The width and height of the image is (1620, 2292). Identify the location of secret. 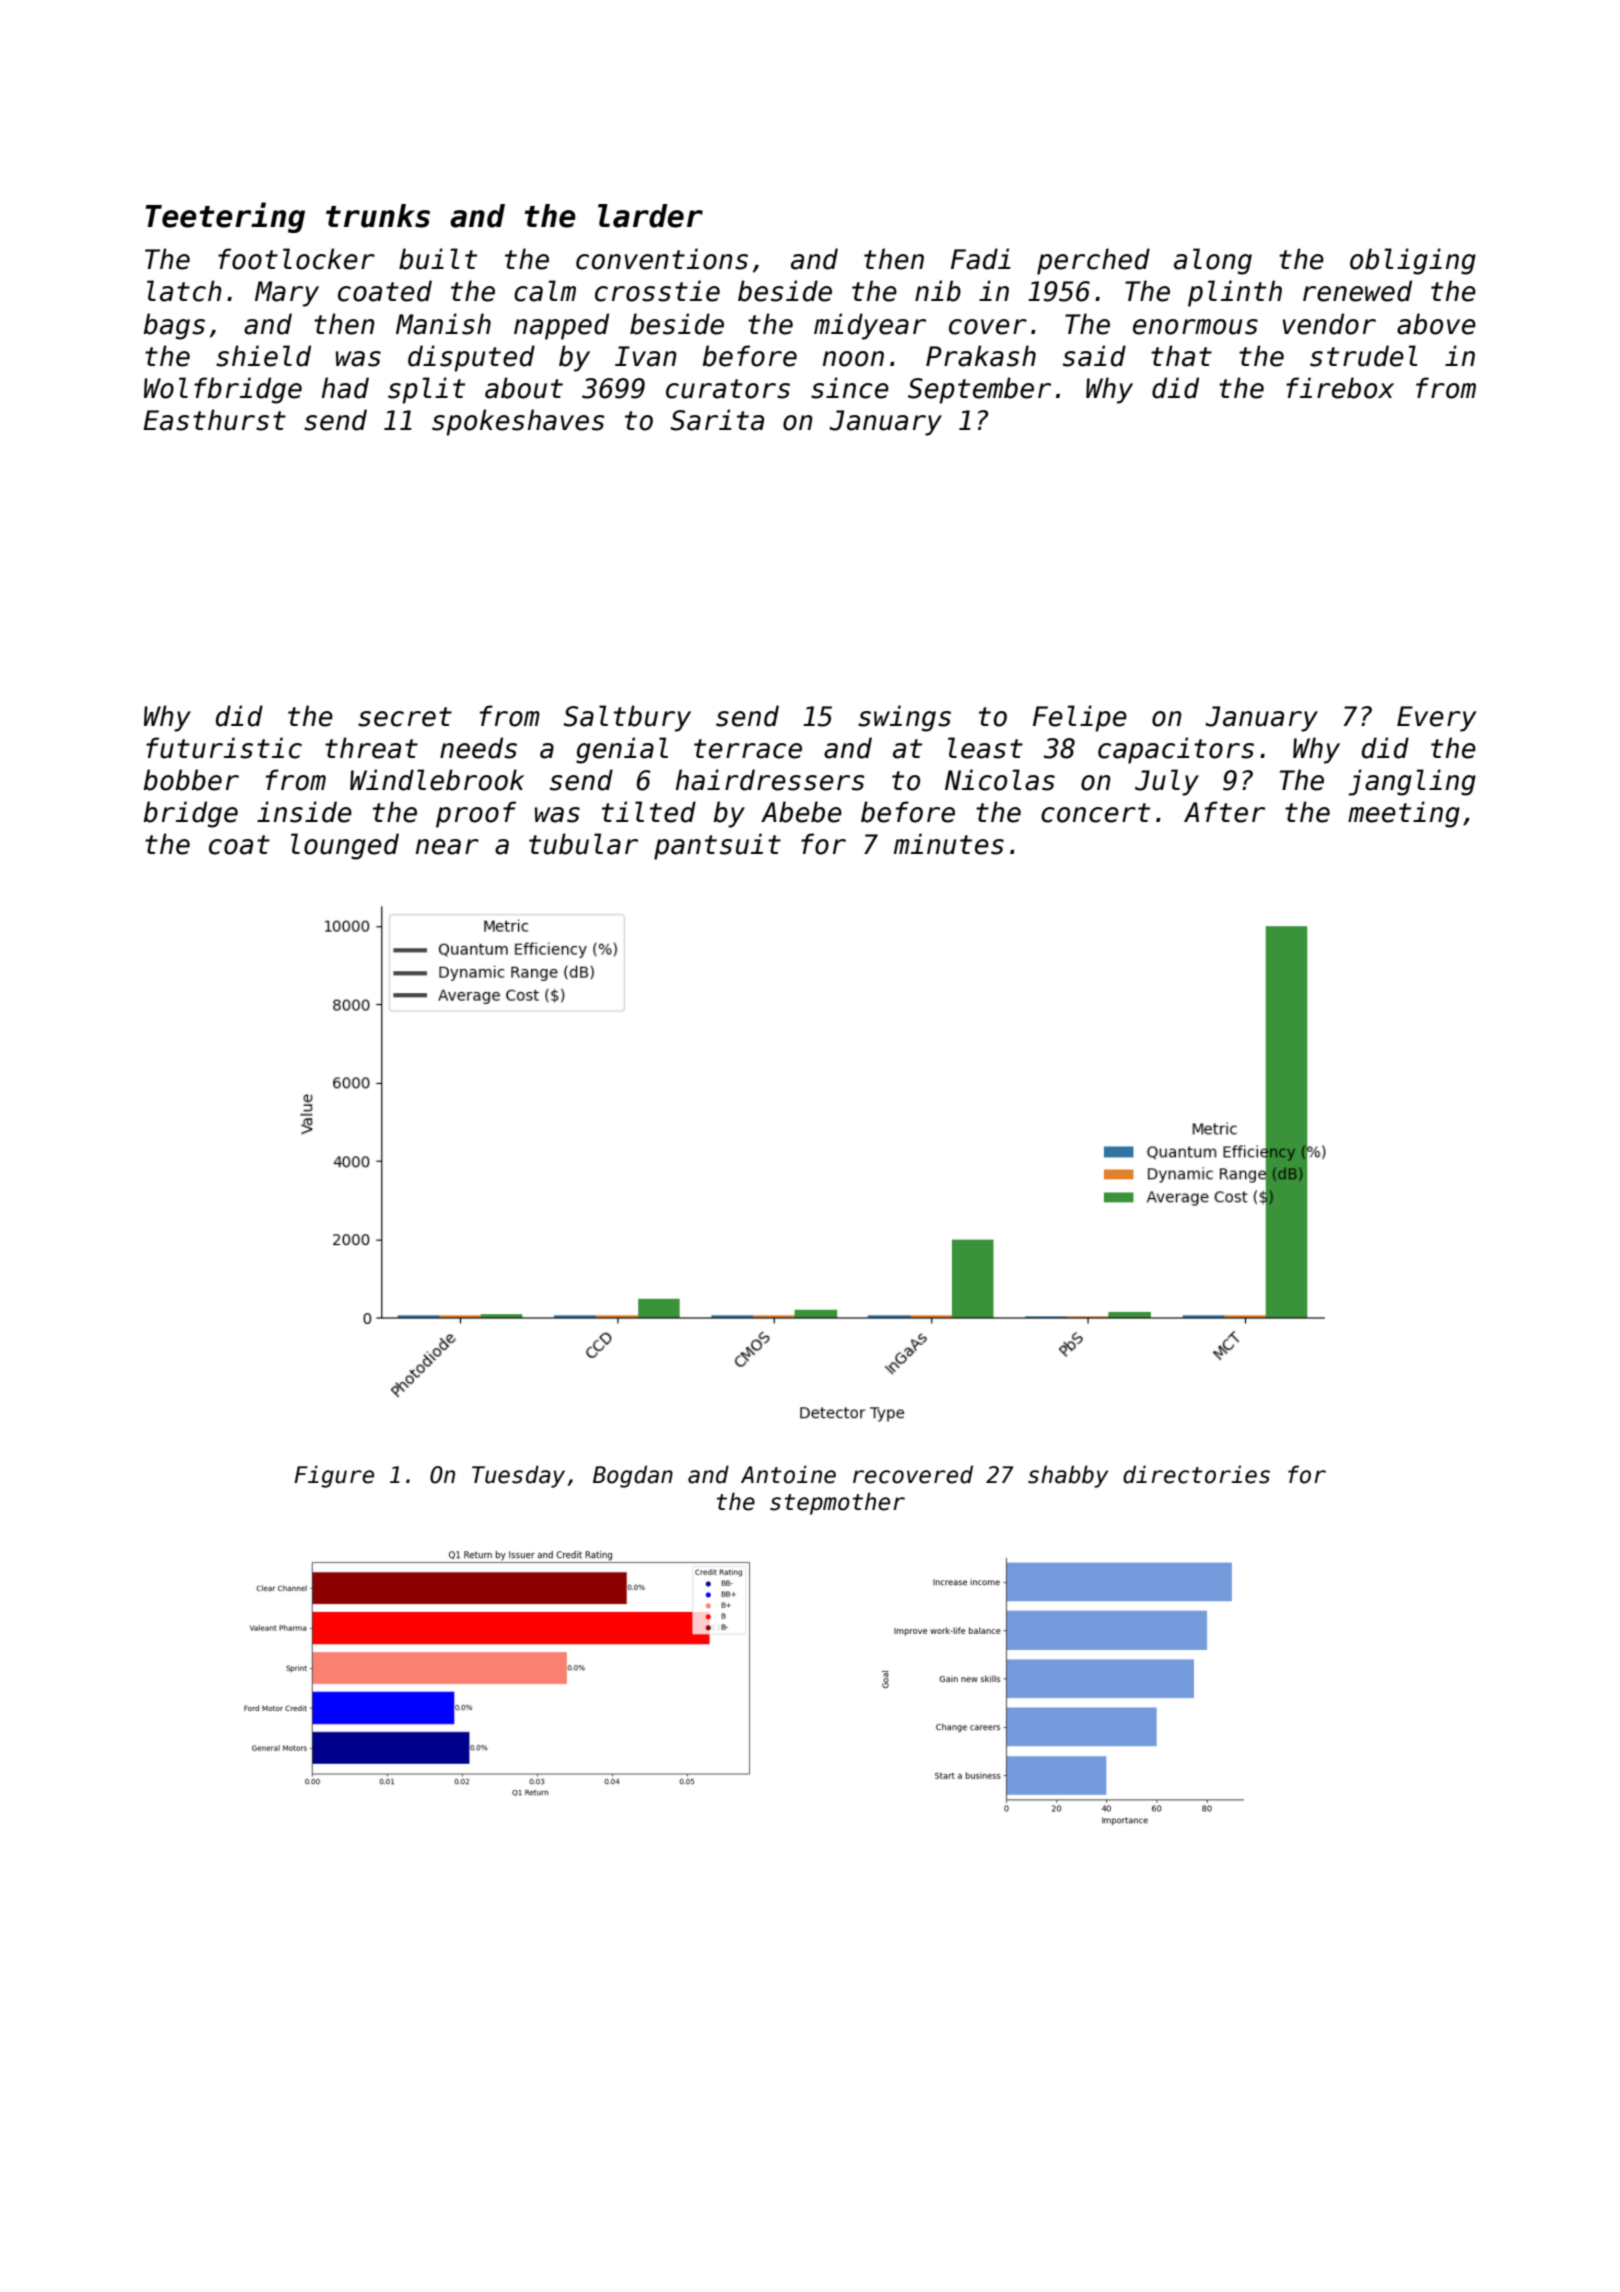
(405, 717).
